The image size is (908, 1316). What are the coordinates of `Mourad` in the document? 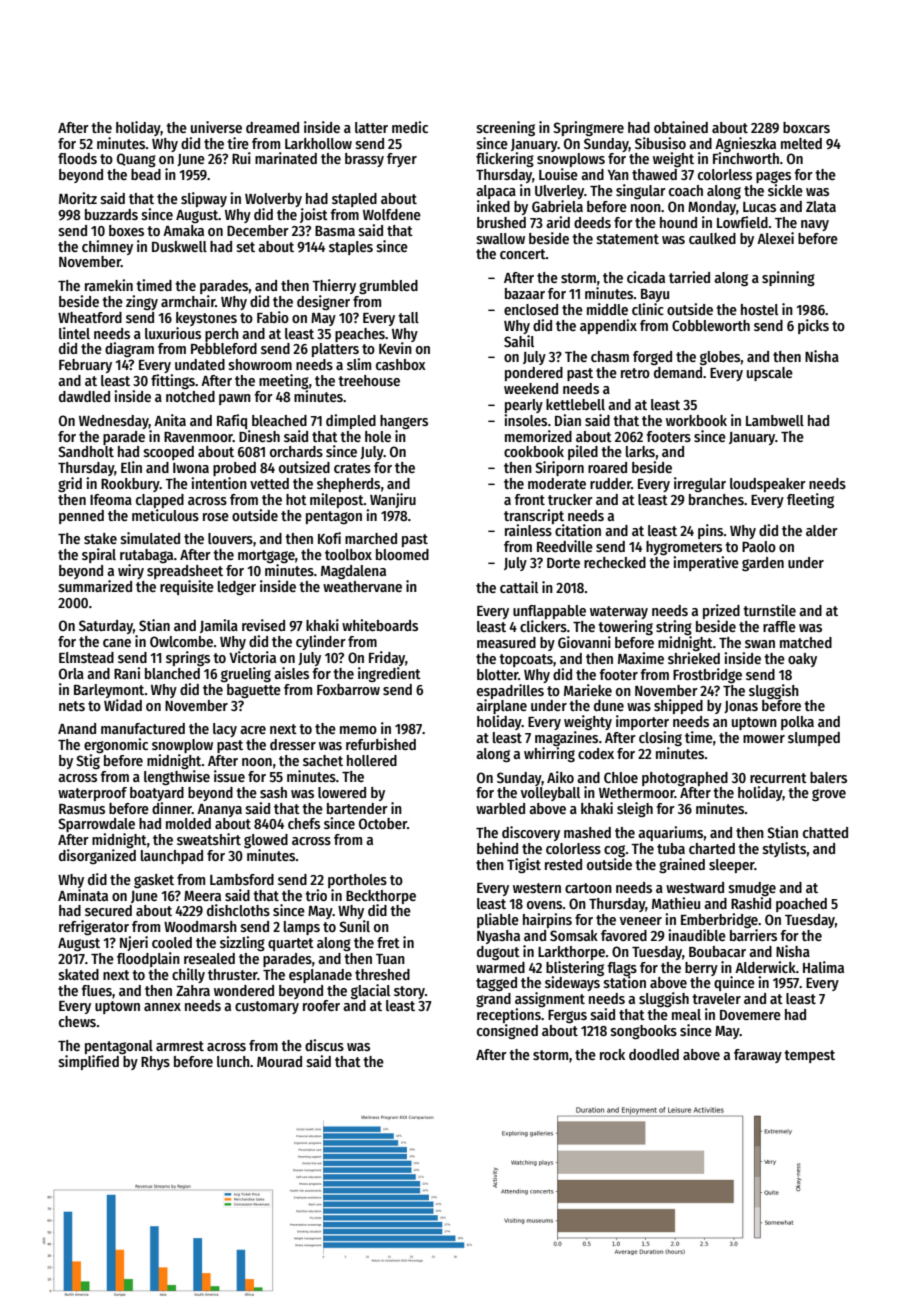 It's located at (279, 1061).
